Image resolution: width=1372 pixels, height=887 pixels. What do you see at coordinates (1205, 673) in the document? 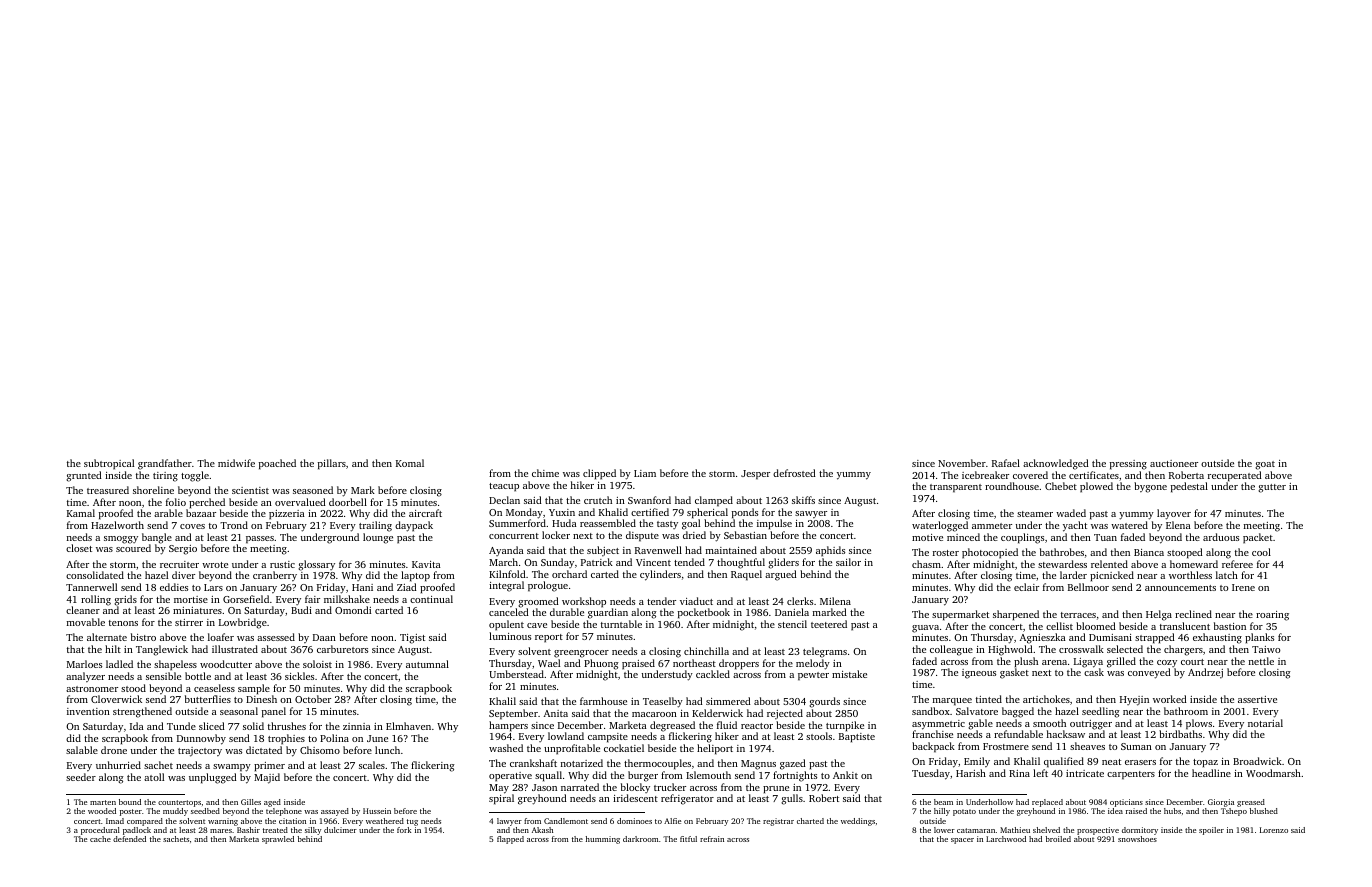
I see `Andrzej` at bounding box center [1205, 673].
